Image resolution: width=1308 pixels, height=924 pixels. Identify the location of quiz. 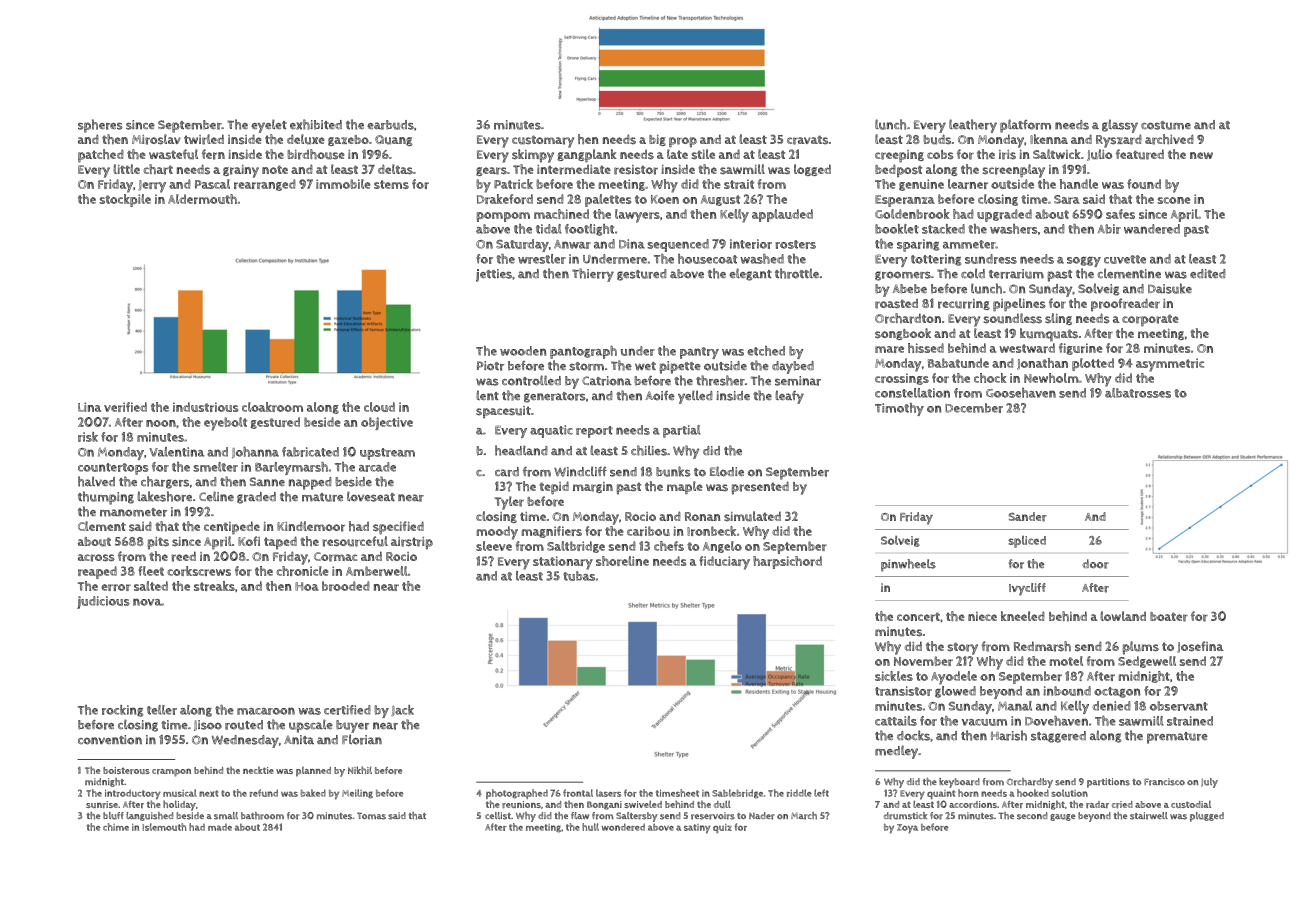
(722, 828).
